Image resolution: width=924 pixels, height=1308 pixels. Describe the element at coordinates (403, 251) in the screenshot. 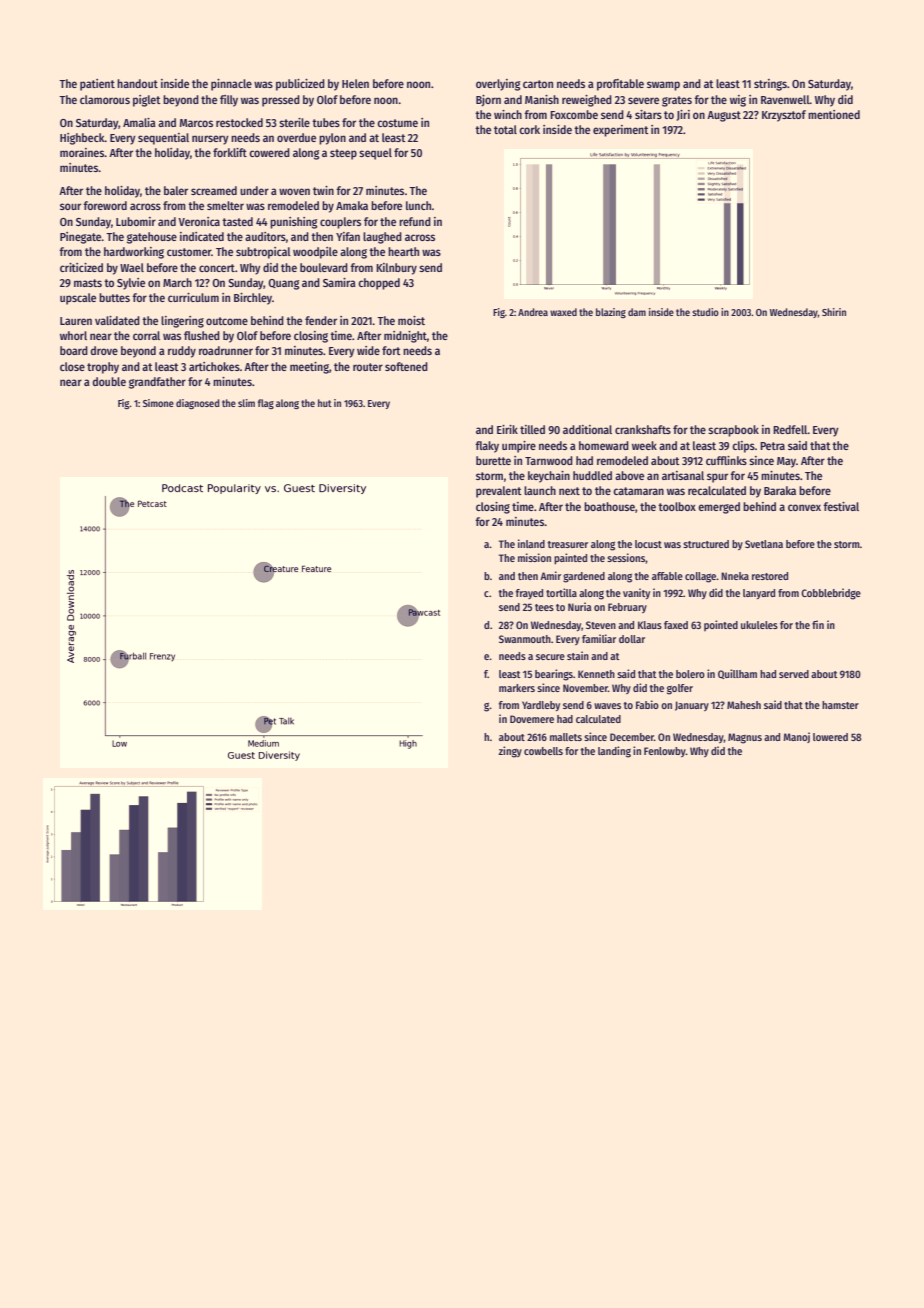

I see `hearth` at that location.
